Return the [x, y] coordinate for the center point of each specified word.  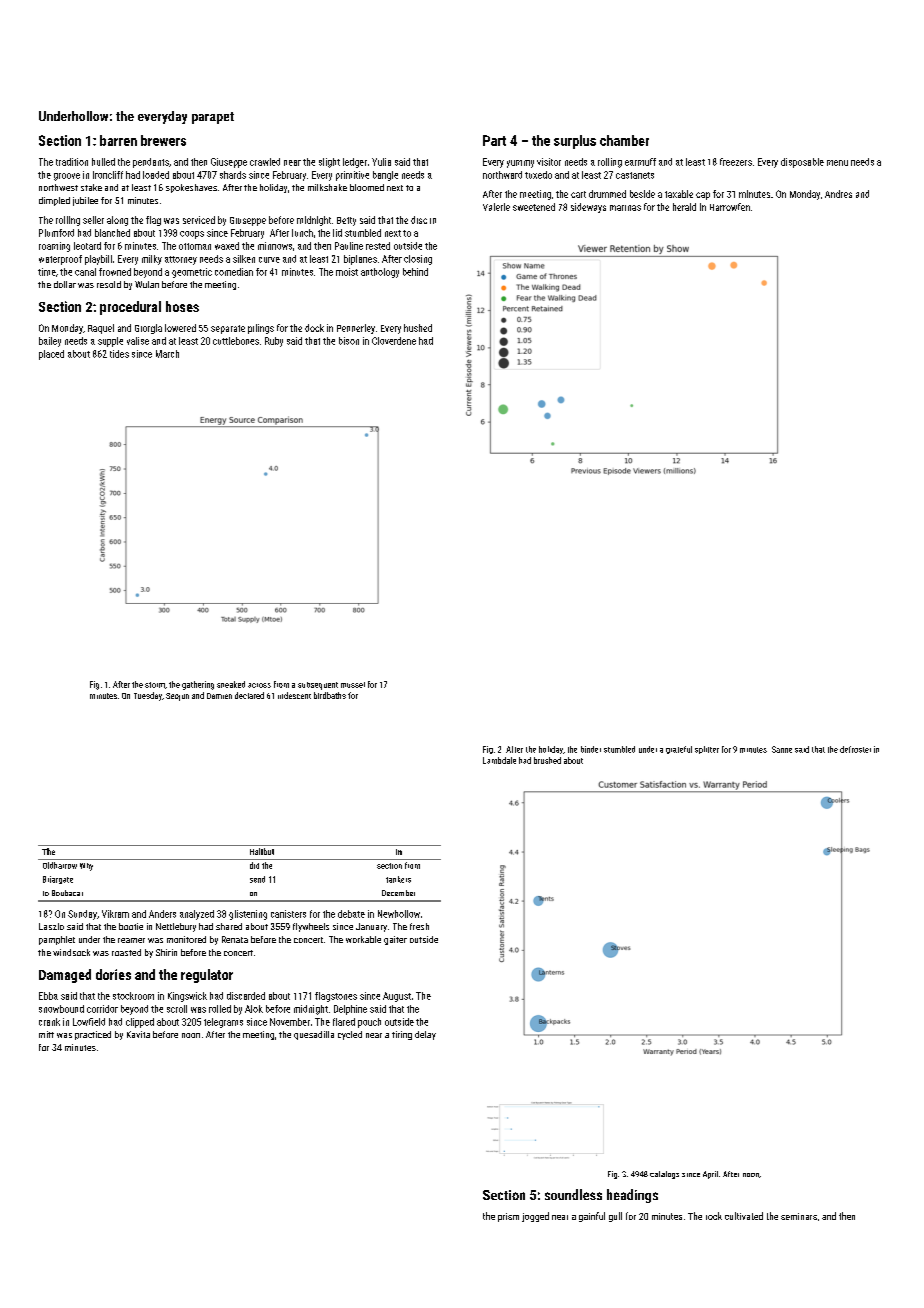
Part [494, 140]
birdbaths [330, 695]
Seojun [177, 697]
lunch [302, 233]
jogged [535, 1217]
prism [508, 1217]
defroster [855, 749]
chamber [624, 140]
